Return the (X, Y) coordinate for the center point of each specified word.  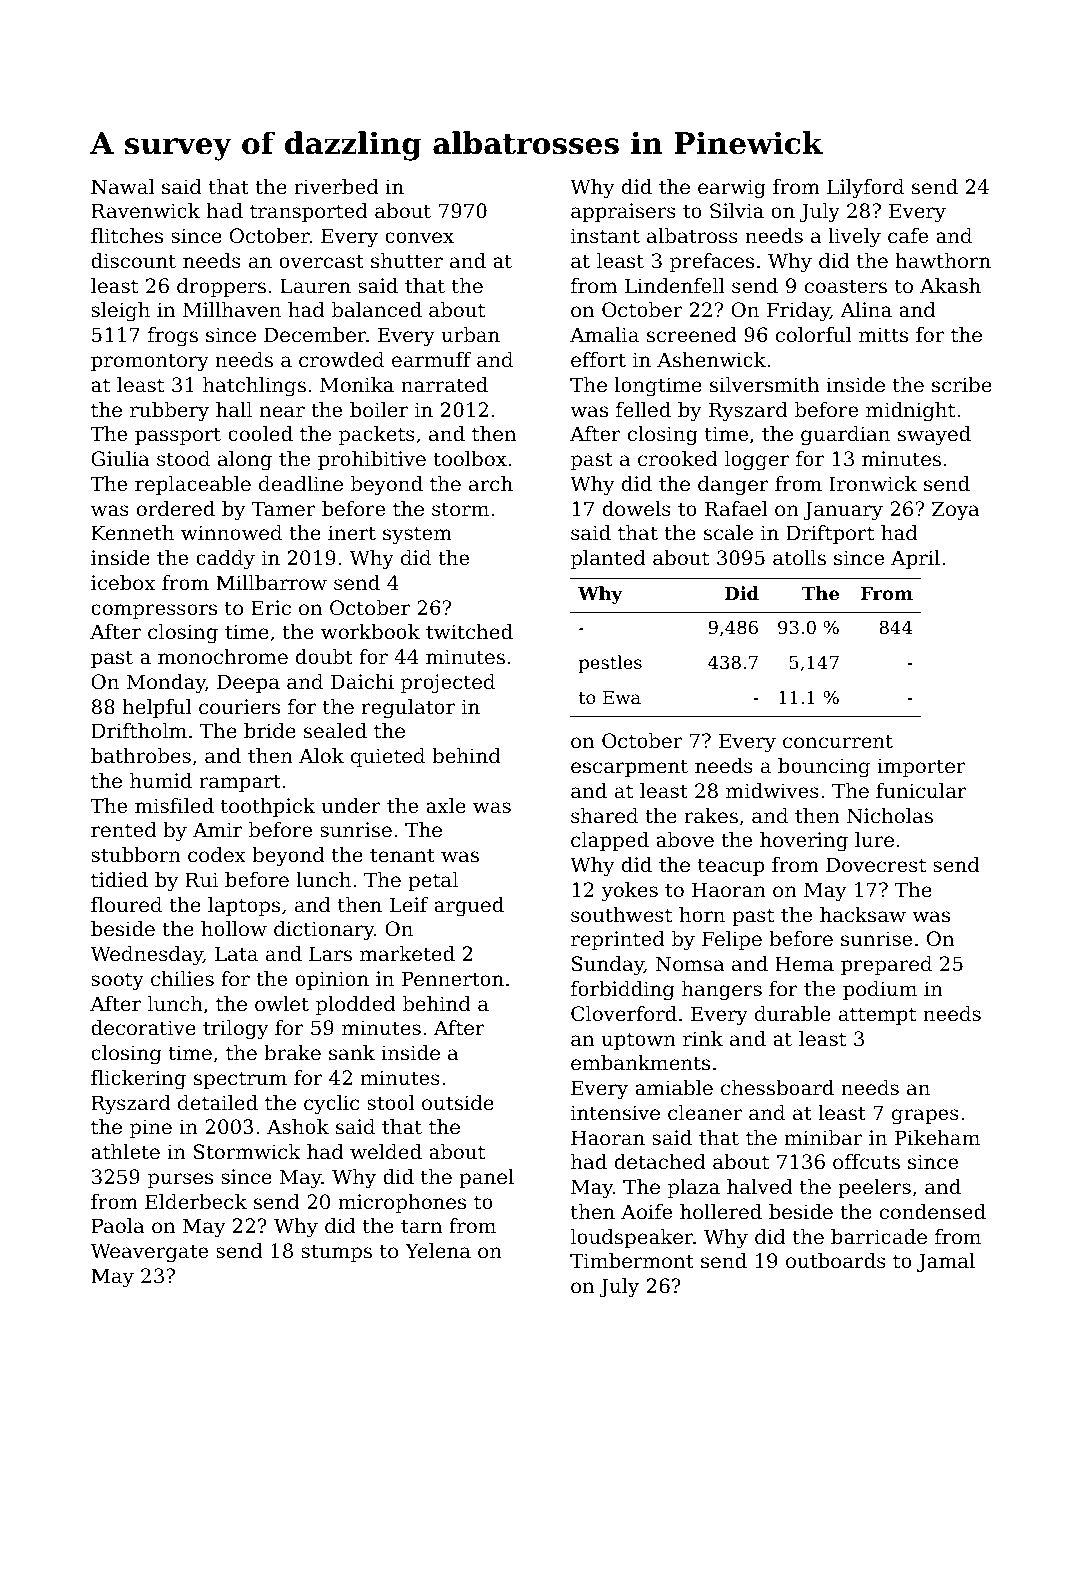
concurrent (838, 741)
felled (643, 410)
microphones (402, 1203)
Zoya (956, 511)
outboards (836, 1261)
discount (133, 261)
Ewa (622, 697)
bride (270, 731)
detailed (218, 1103)
